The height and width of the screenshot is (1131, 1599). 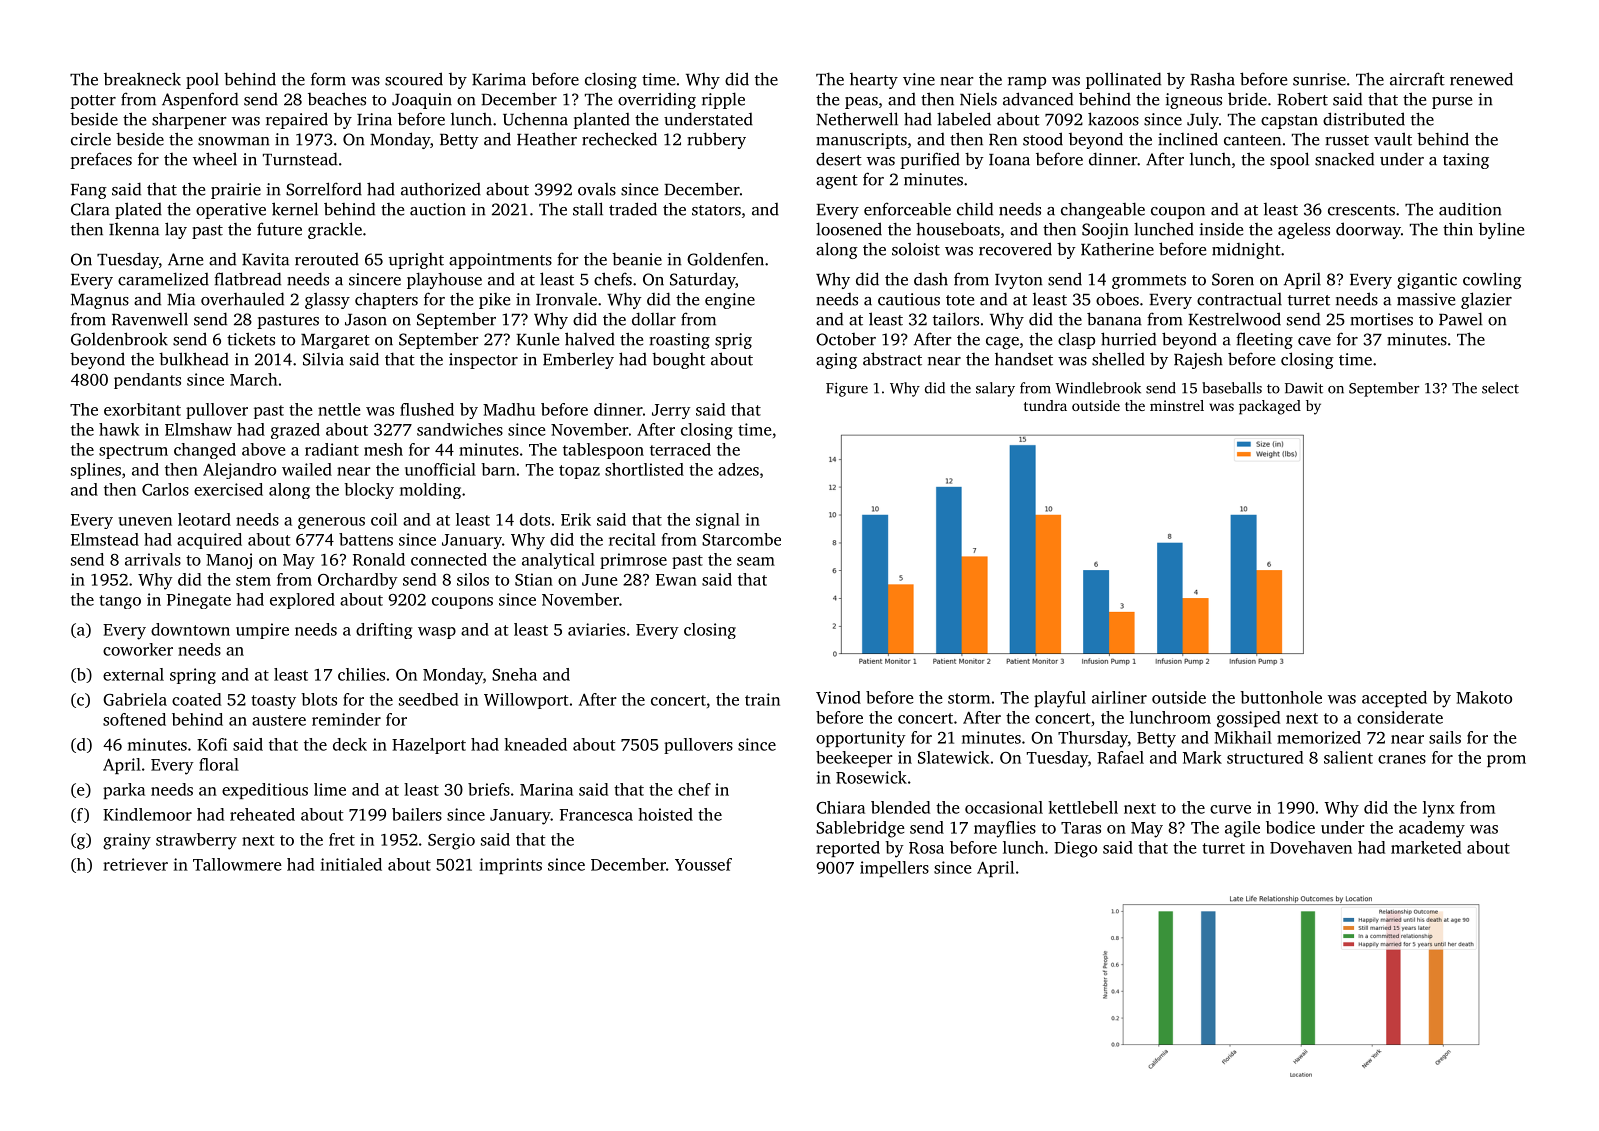 What do you see at coordinates (1500, 388) in the screenshot?
I see `select` at bounding box center [1500, 388].
